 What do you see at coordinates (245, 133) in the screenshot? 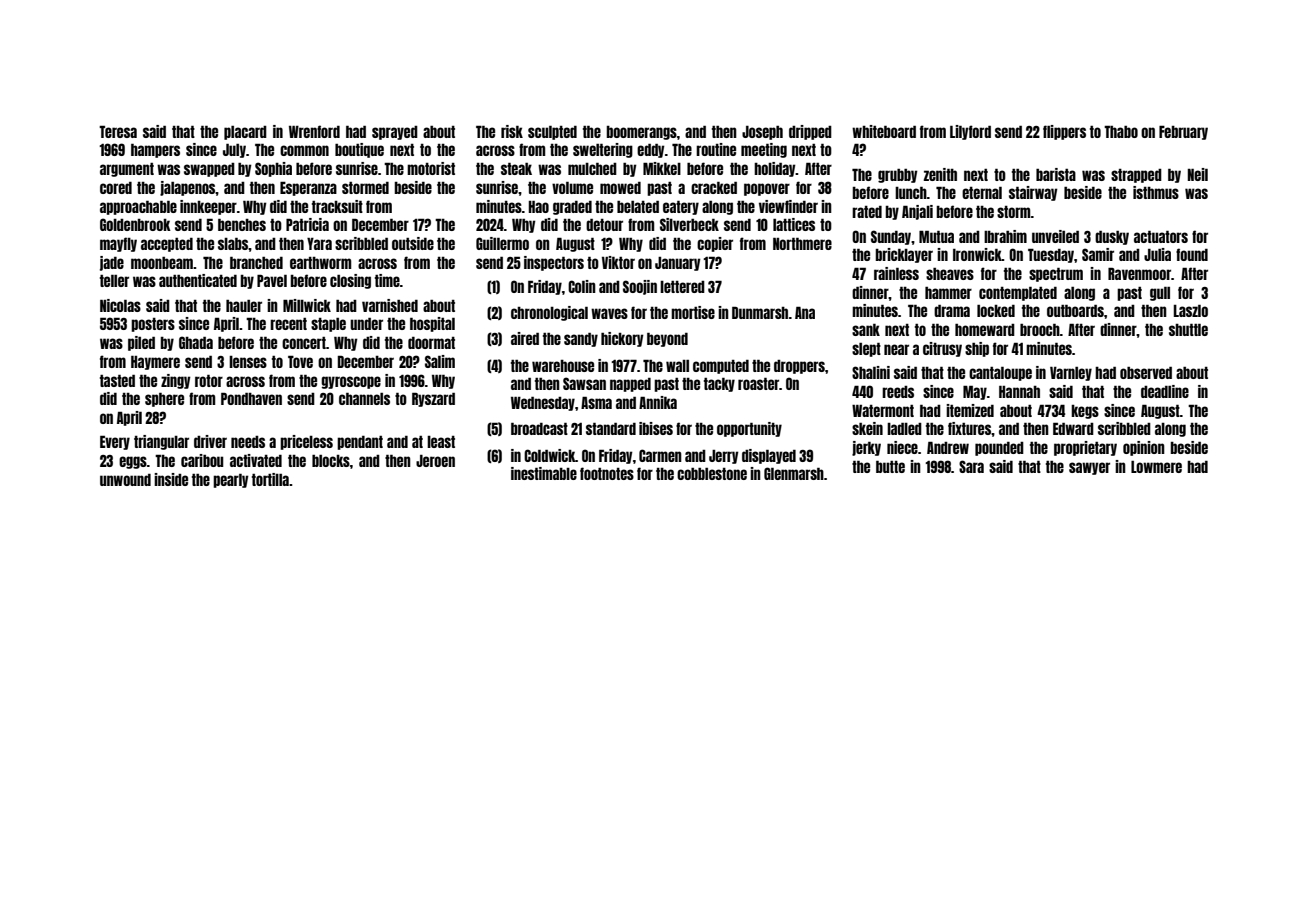
I see `placard` at bounding box center [245, 133].
